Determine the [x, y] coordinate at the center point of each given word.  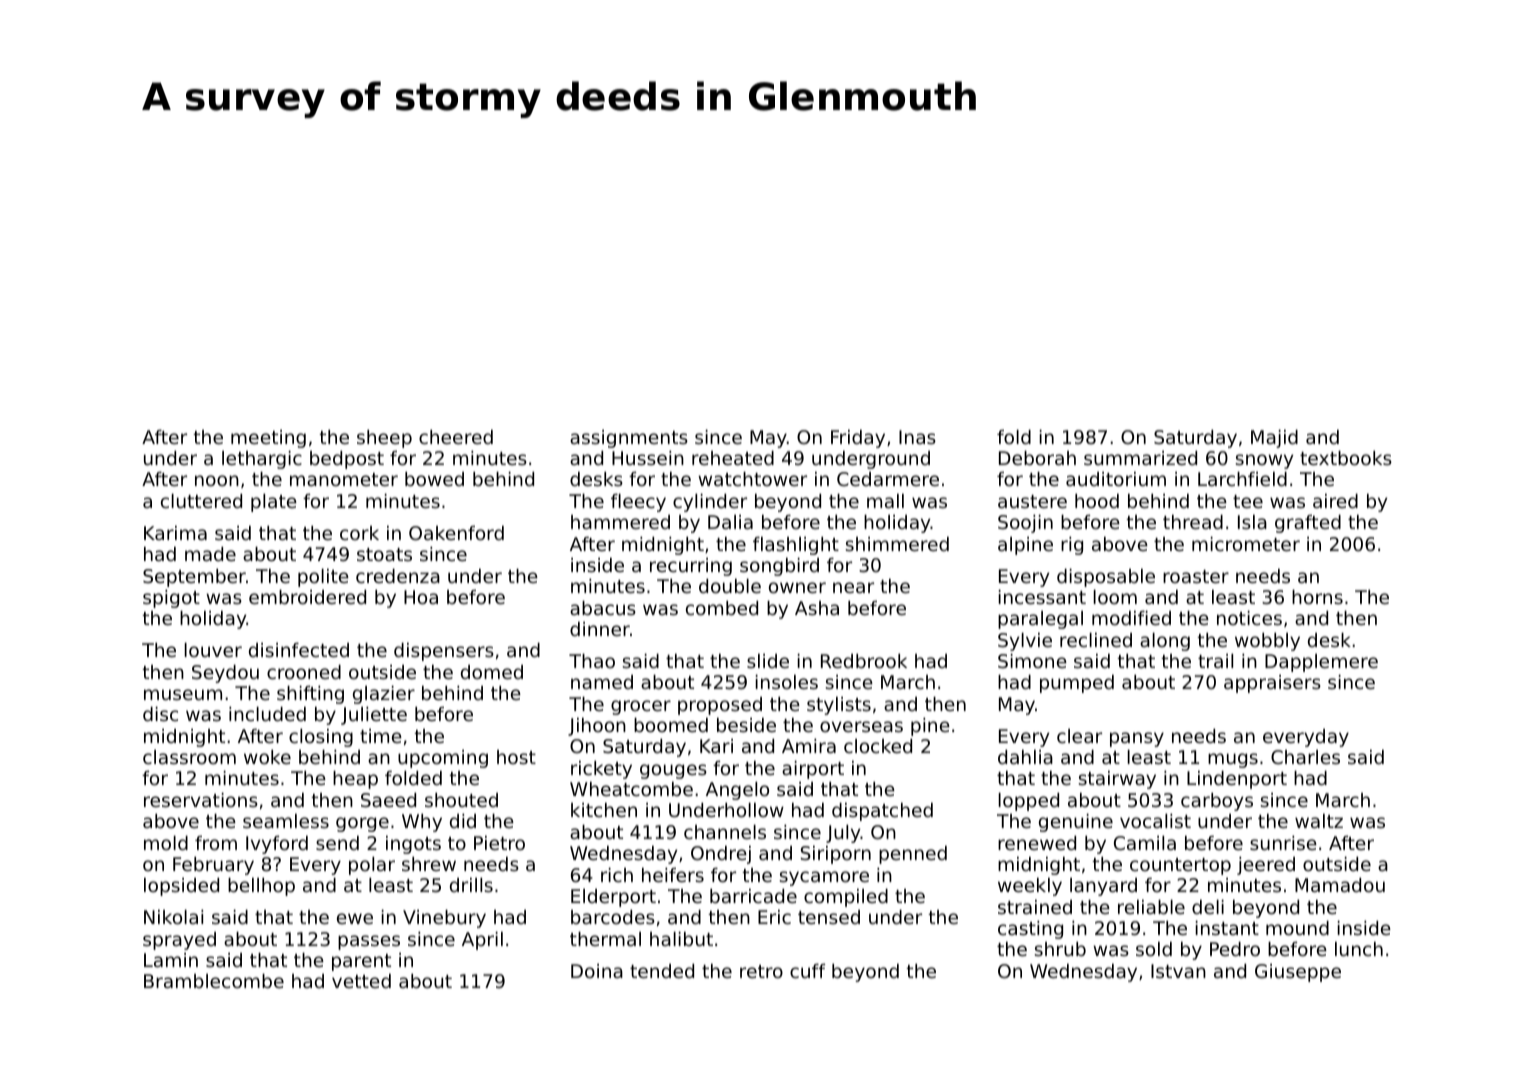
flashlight [796, 546]
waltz [1319, 821]
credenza [398, 576]
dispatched [882, 812]
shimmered [897, 544]
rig [1072, 546]
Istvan [1178, 971]
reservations [201, 800]
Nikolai [173, 917]
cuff [807, 971]
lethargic [262, 460]
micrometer [1246, 544]
